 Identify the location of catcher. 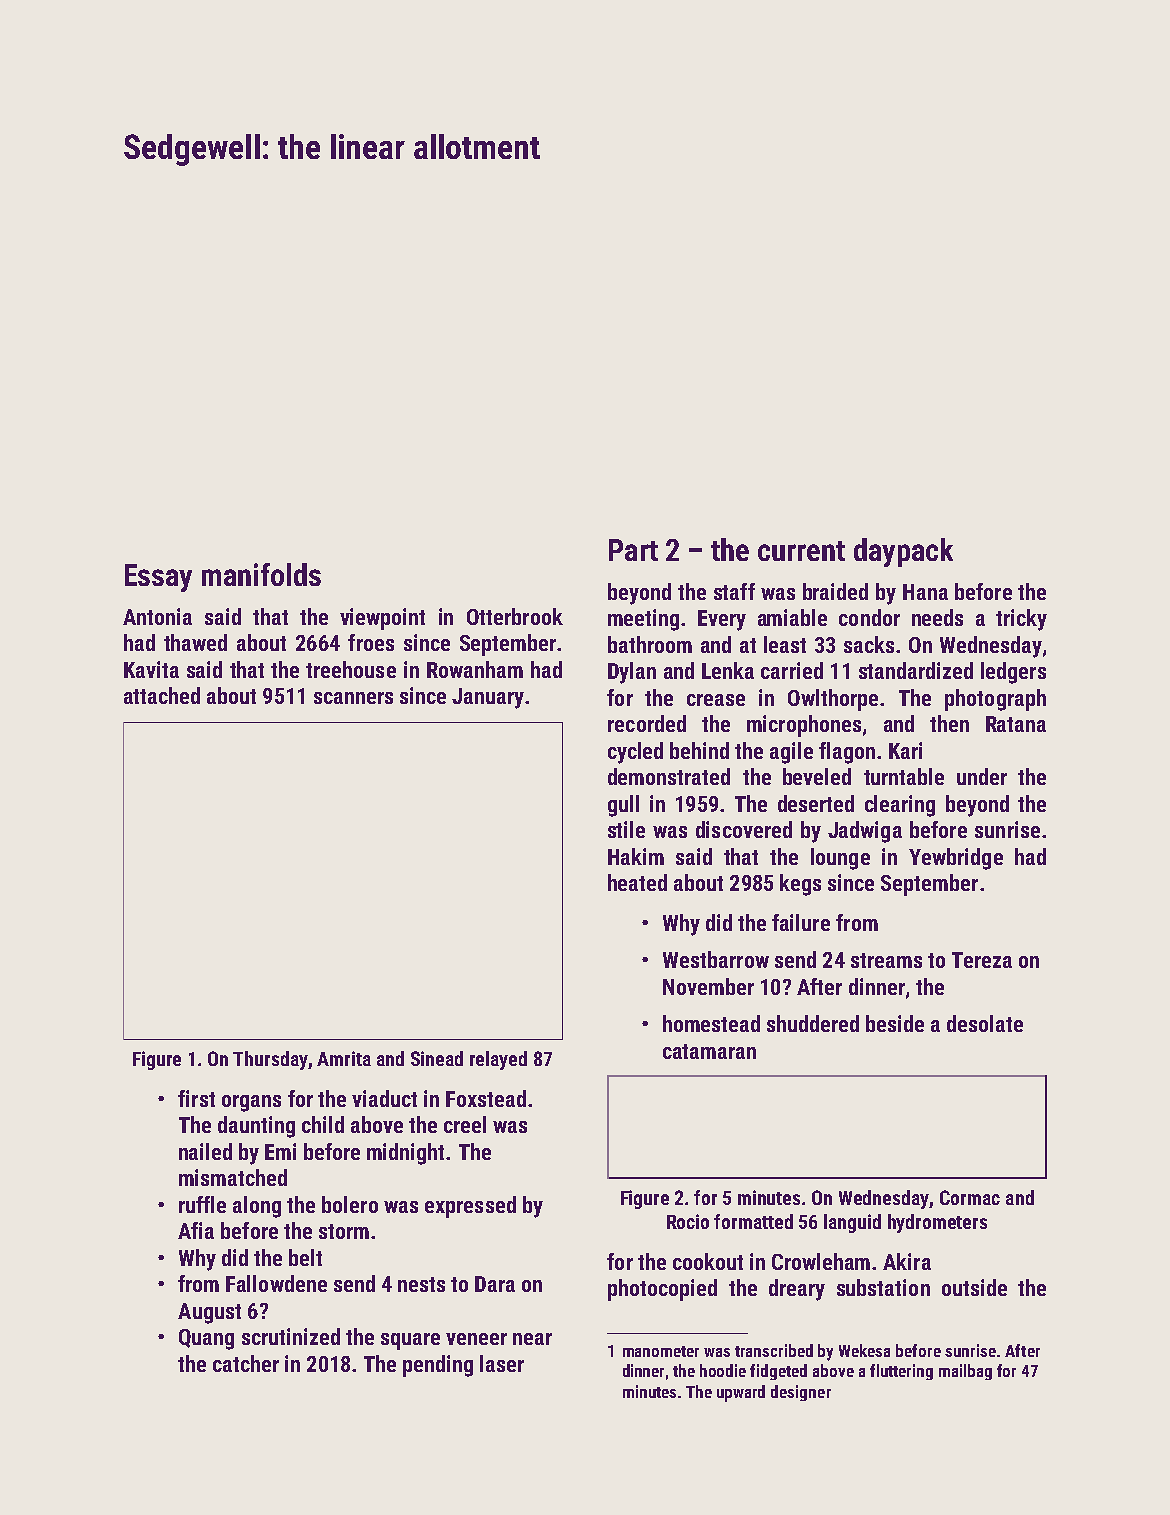
(246, 1363).
